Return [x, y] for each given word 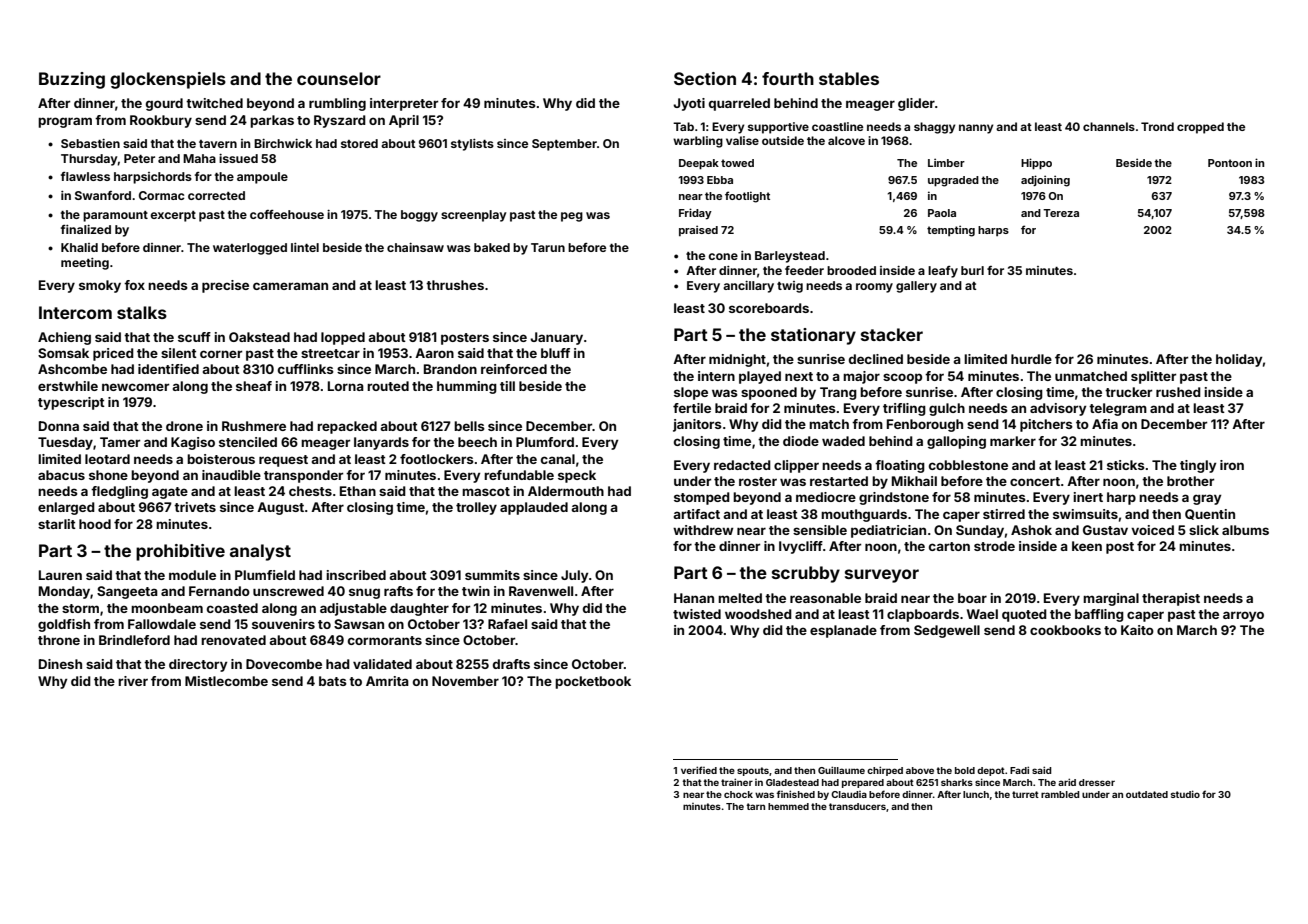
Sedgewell [947, 631]
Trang [838, 393]
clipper [796, 466]
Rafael [507, 624]
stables [849, 78]
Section [705, 78]
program [65, 122]
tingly [1198, 466]
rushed [1178, 392]
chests [310, 491]
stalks [142, 312]
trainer [737, 782]
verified [699, 770]
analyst [260, 552]
